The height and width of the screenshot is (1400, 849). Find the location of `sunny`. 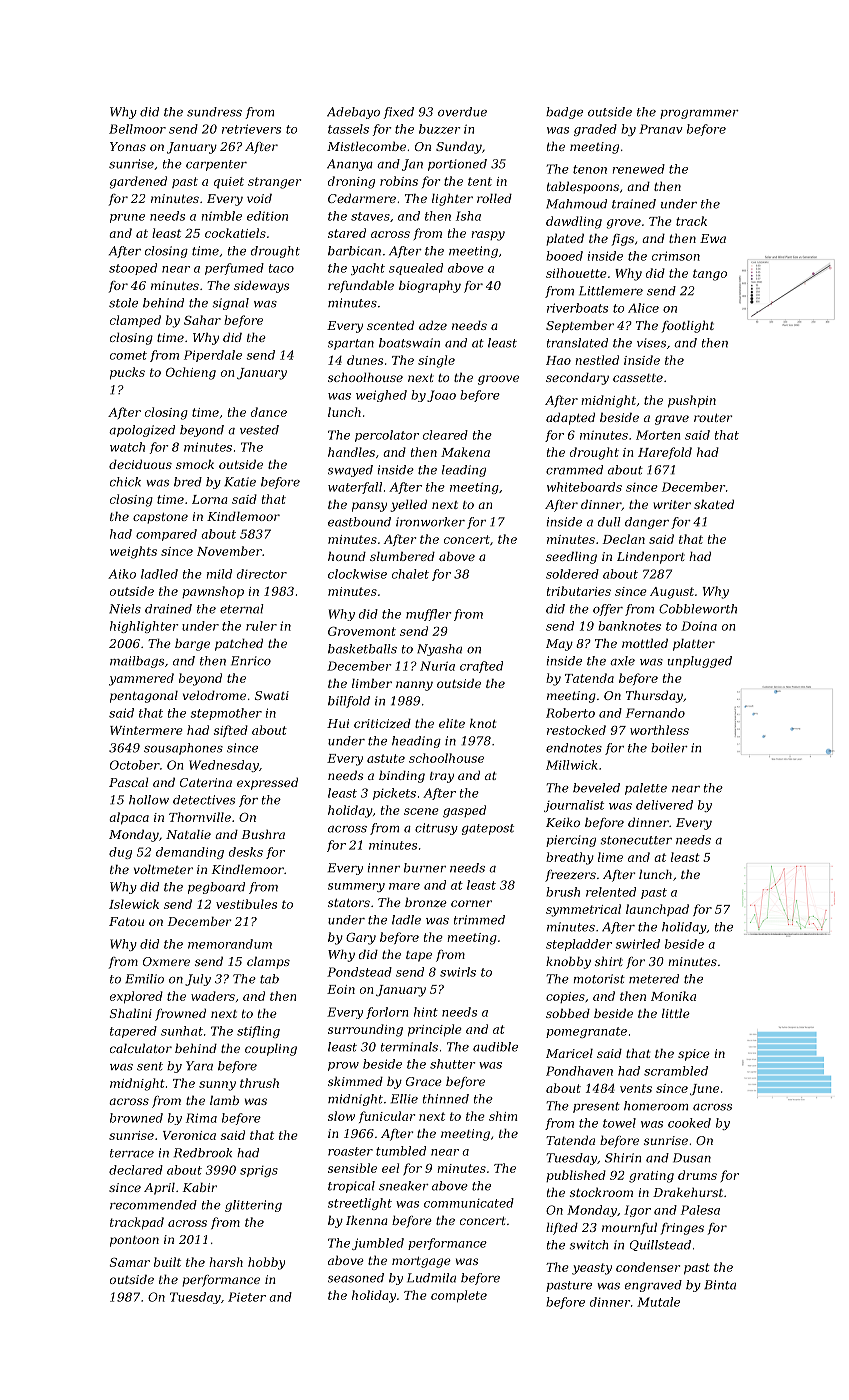

sunny is located at coordinates (217, 1086).
